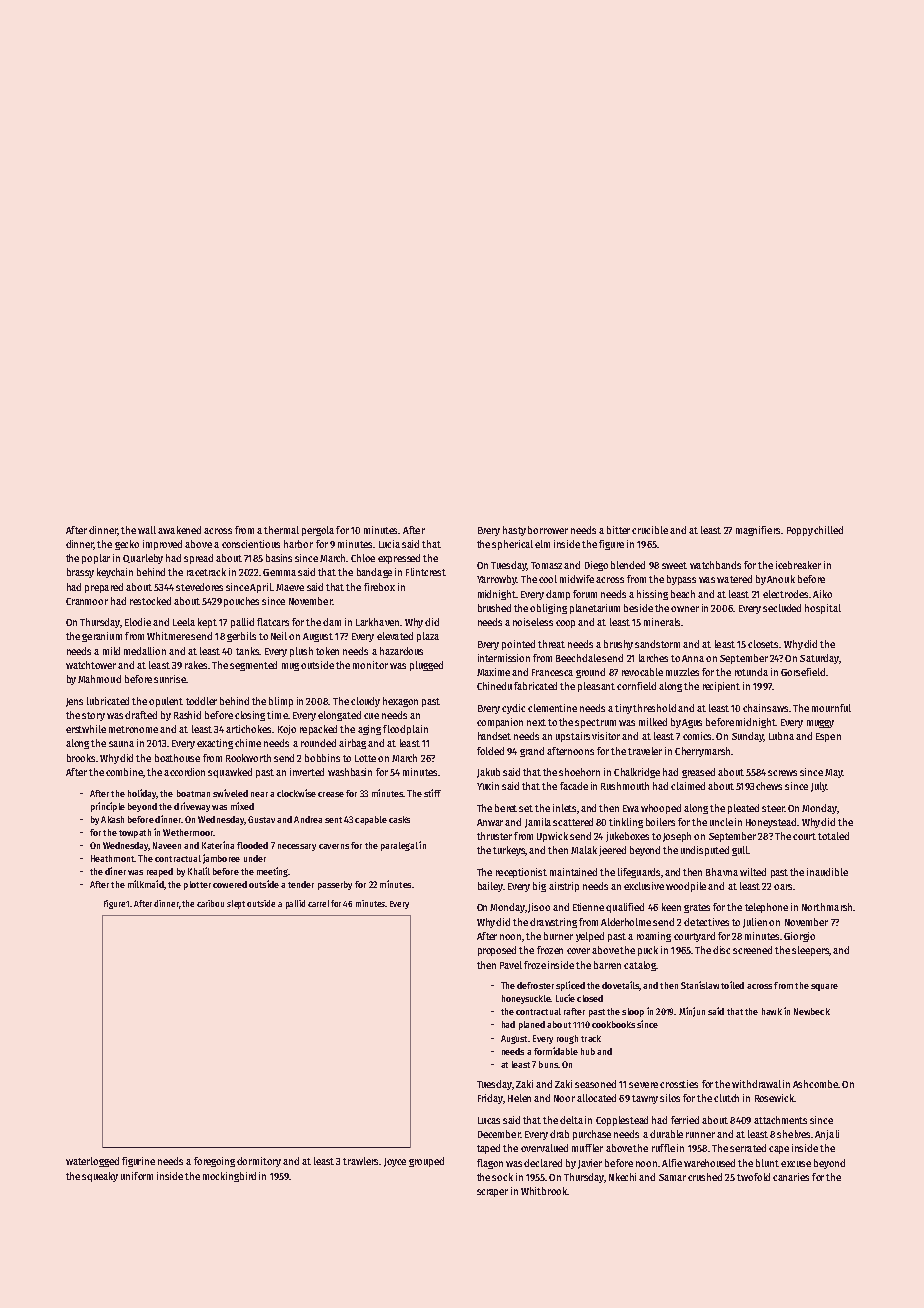 This screenshot has width=924, height=1308. I want to click on awakened, so click(179, 530).
